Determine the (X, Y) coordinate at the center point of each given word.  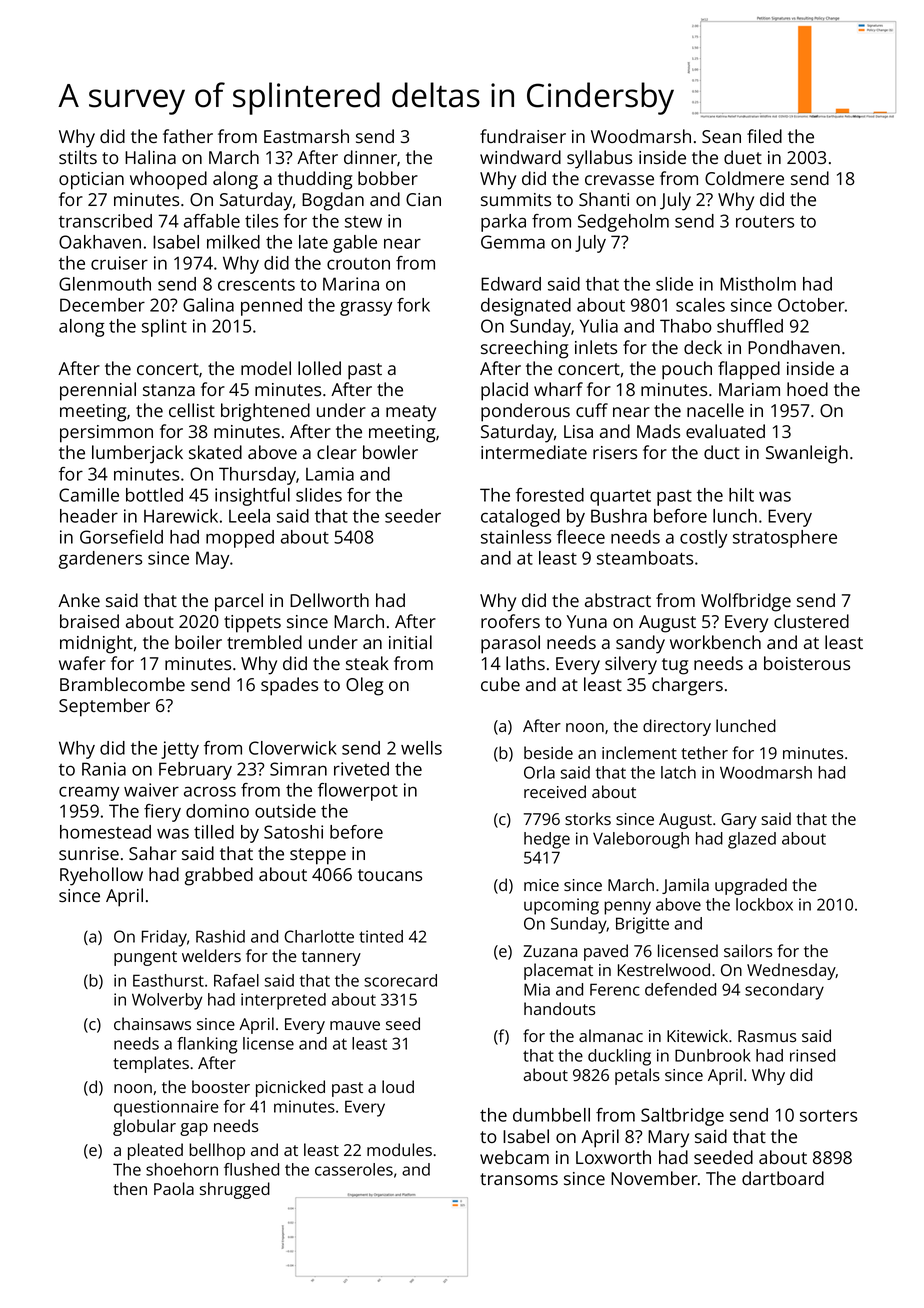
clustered (811, 621)
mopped (240, 539)
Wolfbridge (746, 602)
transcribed (105, 221)
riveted (361, 769)
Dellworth (329, 600)
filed (764, 136)
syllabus (599, 159)
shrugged (235, 1190)
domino (217, 811)
